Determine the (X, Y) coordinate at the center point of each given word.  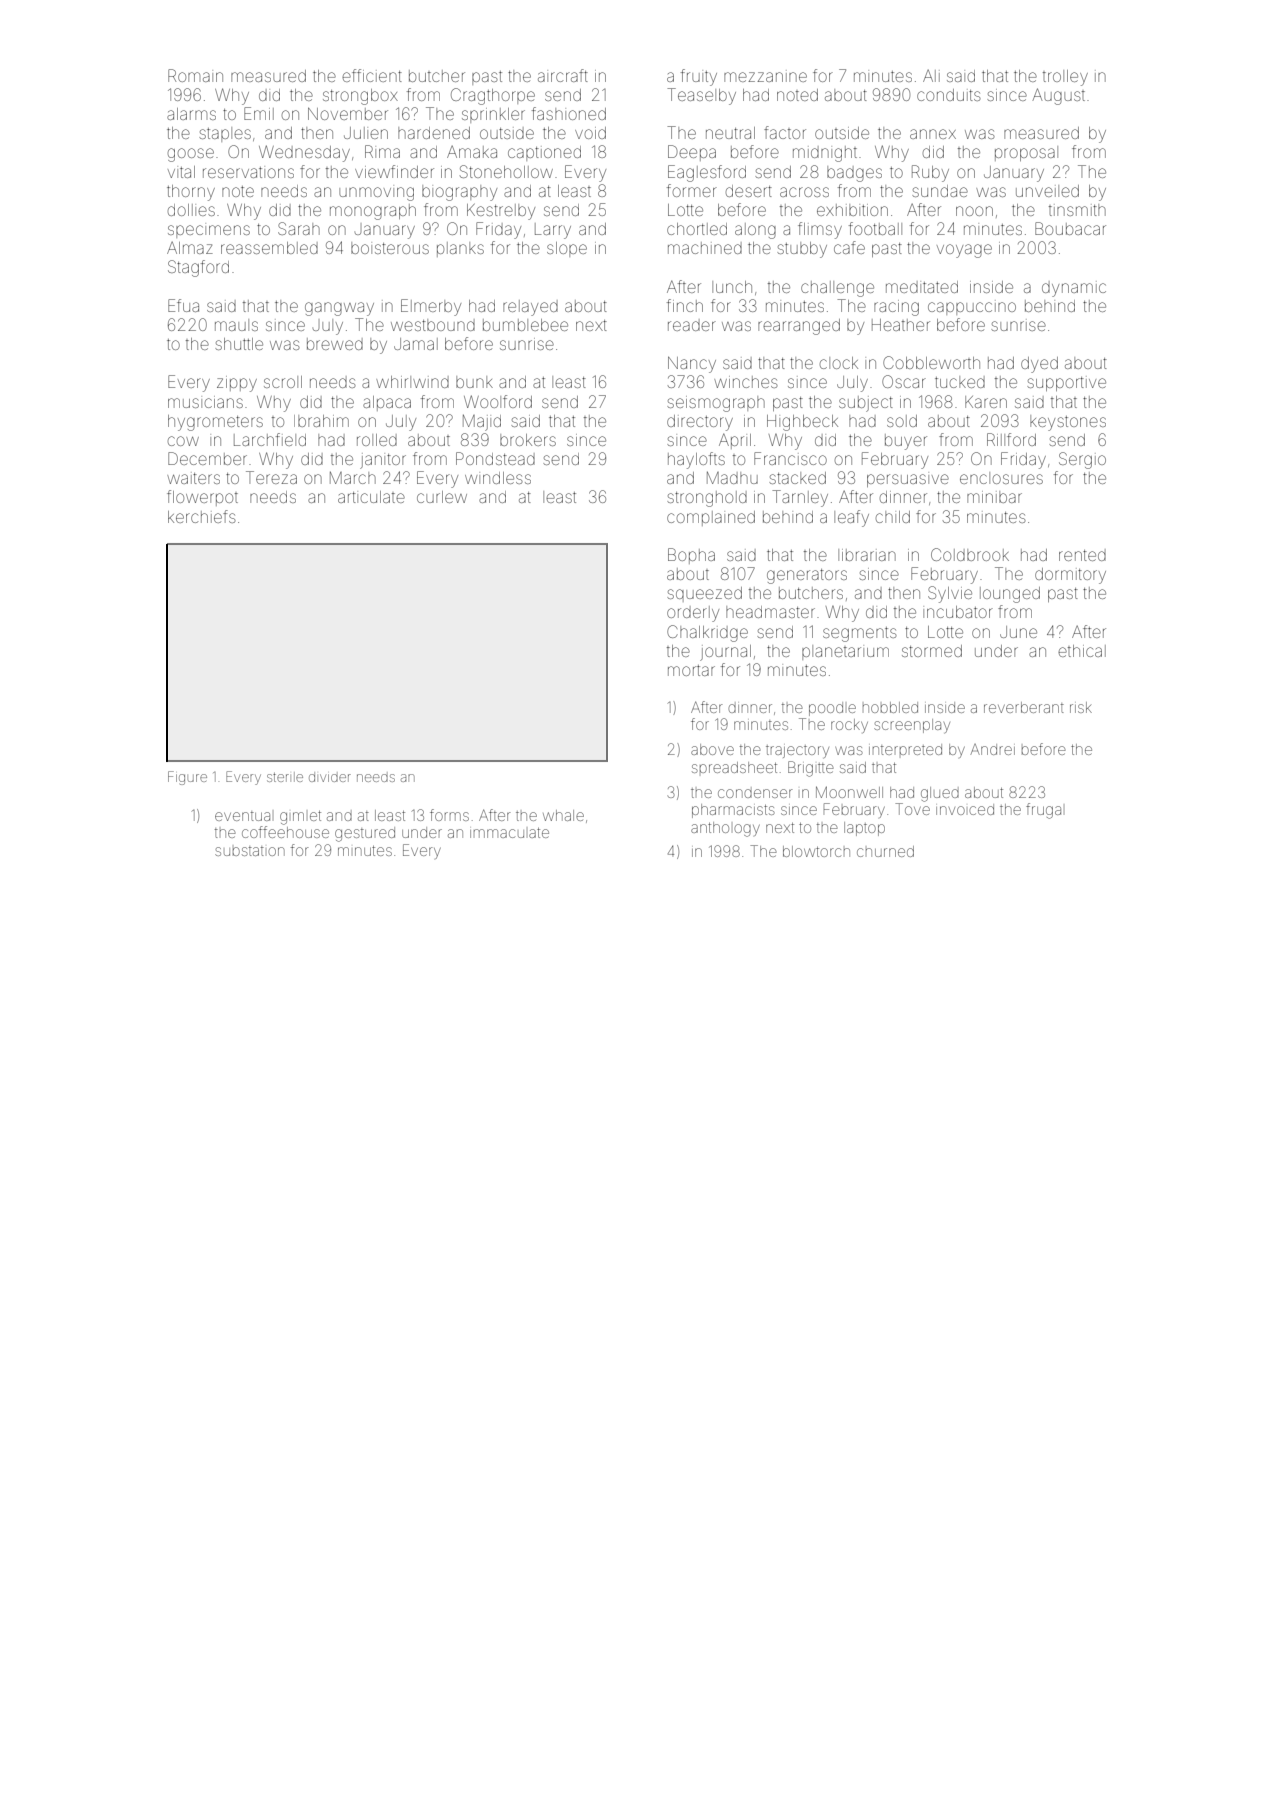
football (875, 228)
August (1058, 96)
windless (498, 478)
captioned (544, 153)
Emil (259, 113)
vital (181, 172)
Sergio (1082, 460)
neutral (730, 133)
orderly (693, 614)
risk (1081, 707)
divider (330, 777)
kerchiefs (202, 516)
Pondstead (495, 458)
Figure (187, 778)
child (893, 517)
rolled (377, 440)
